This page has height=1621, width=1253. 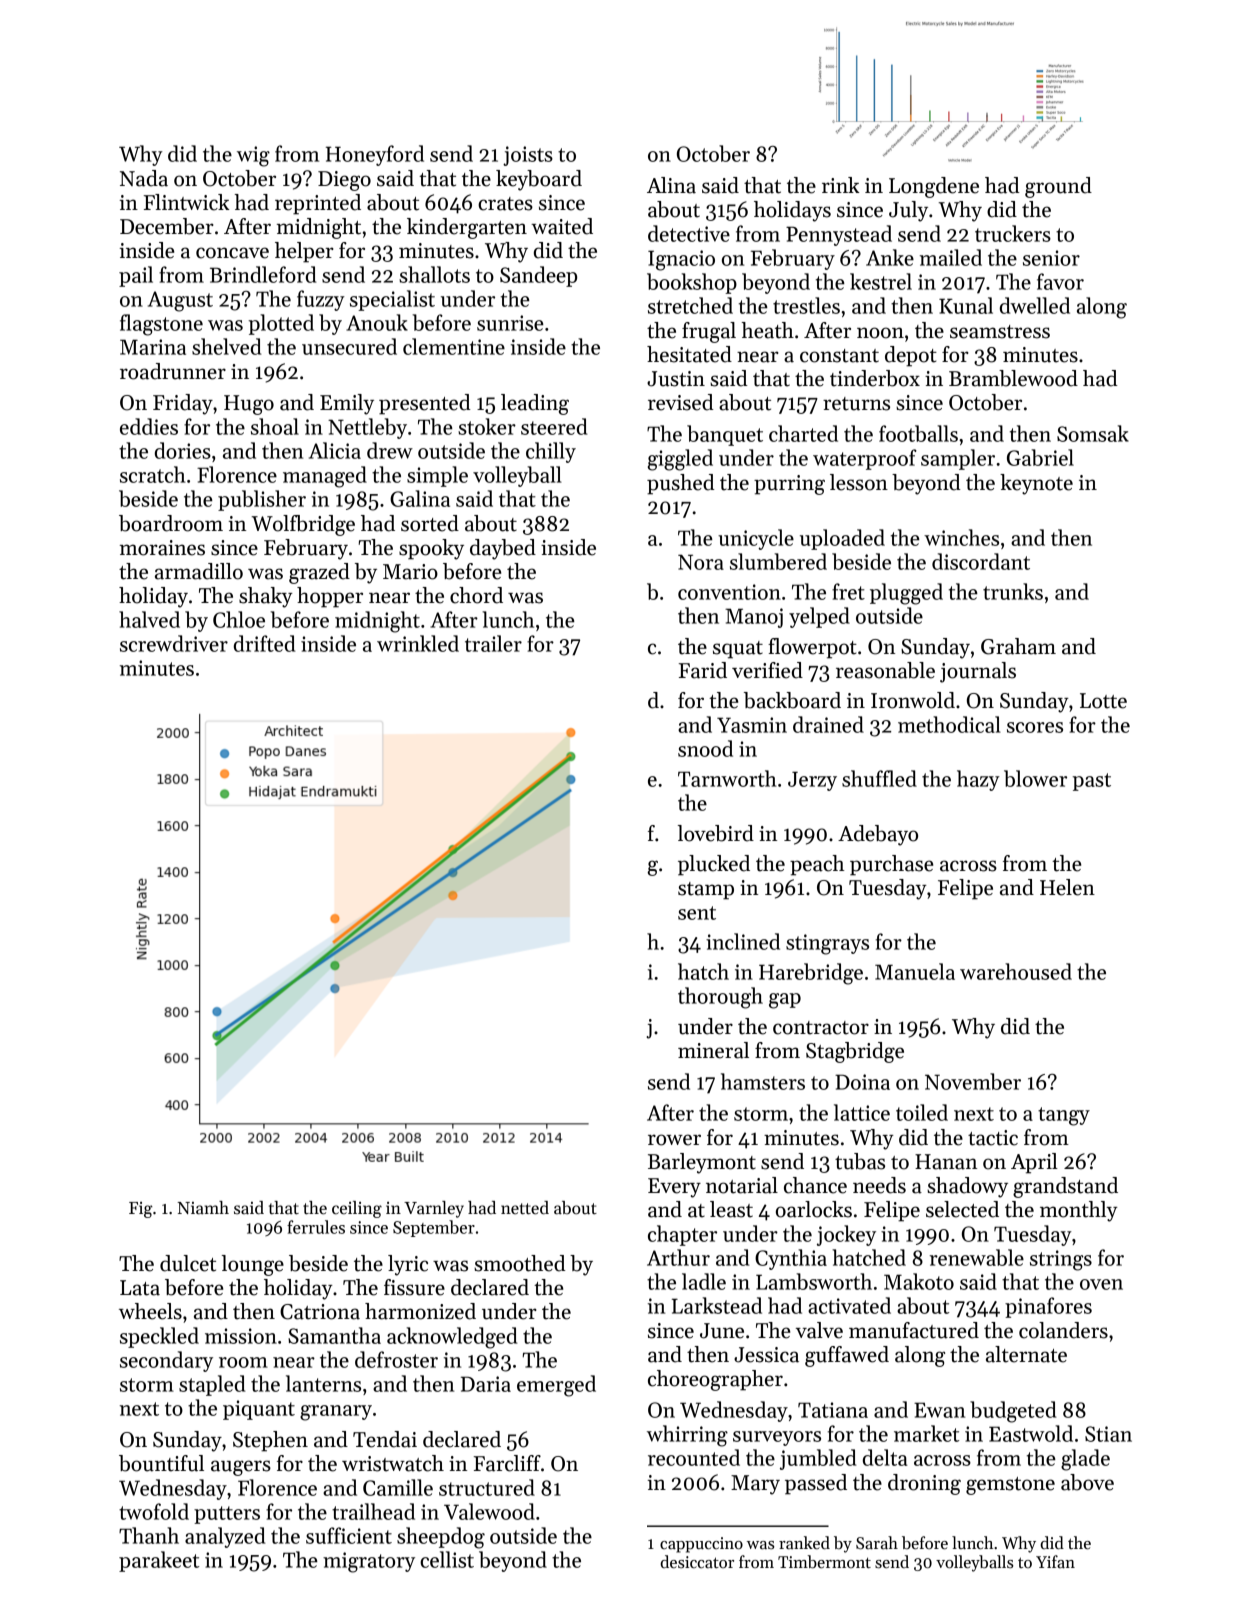 What do you see at coordinates (141, 1210) in the page?
I see `Fig` at bounding box center [141, 1210].
